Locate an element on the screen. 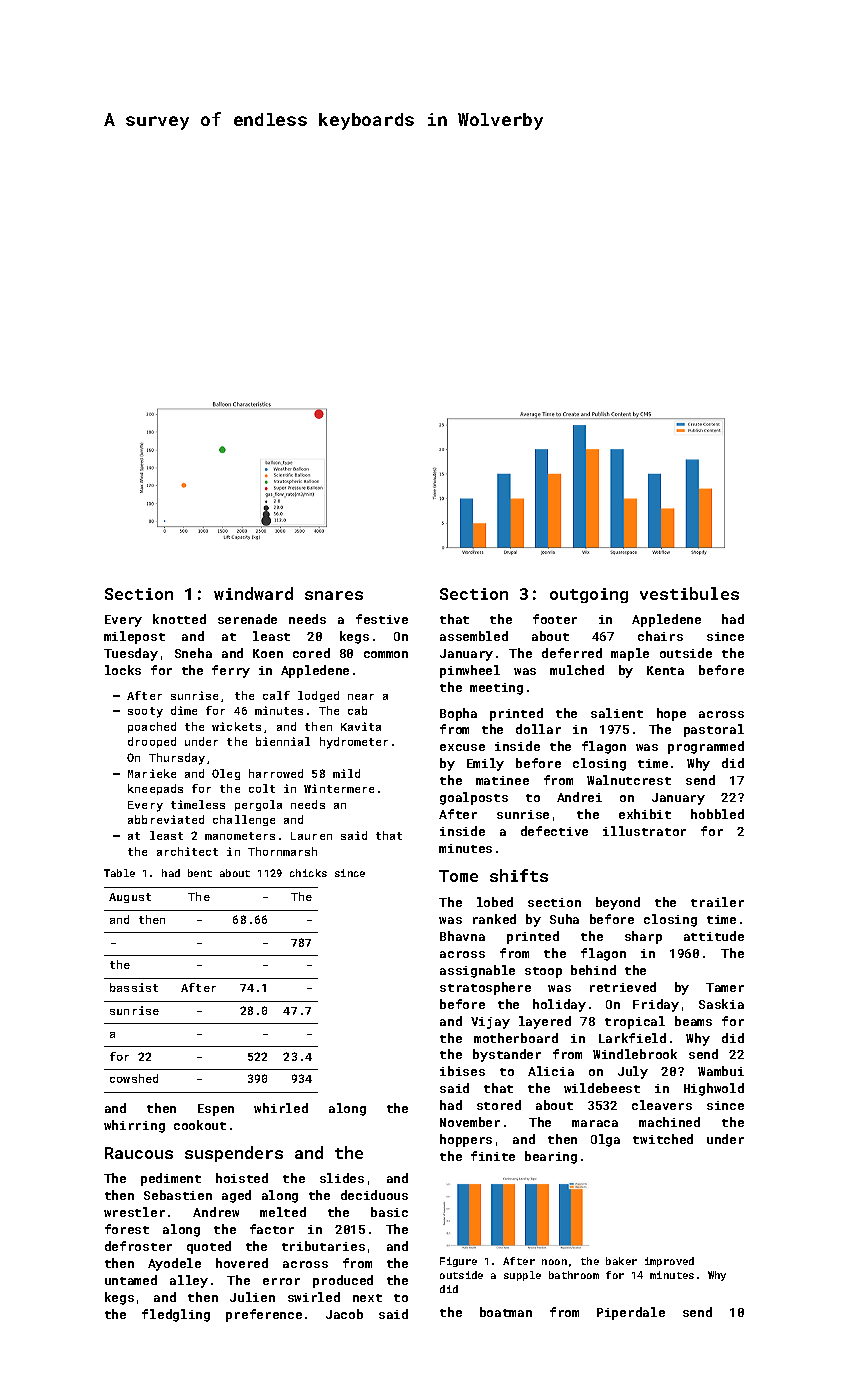 This screenshot has height=1400, width=849. outgoing is located at coordinates (589, 595).
